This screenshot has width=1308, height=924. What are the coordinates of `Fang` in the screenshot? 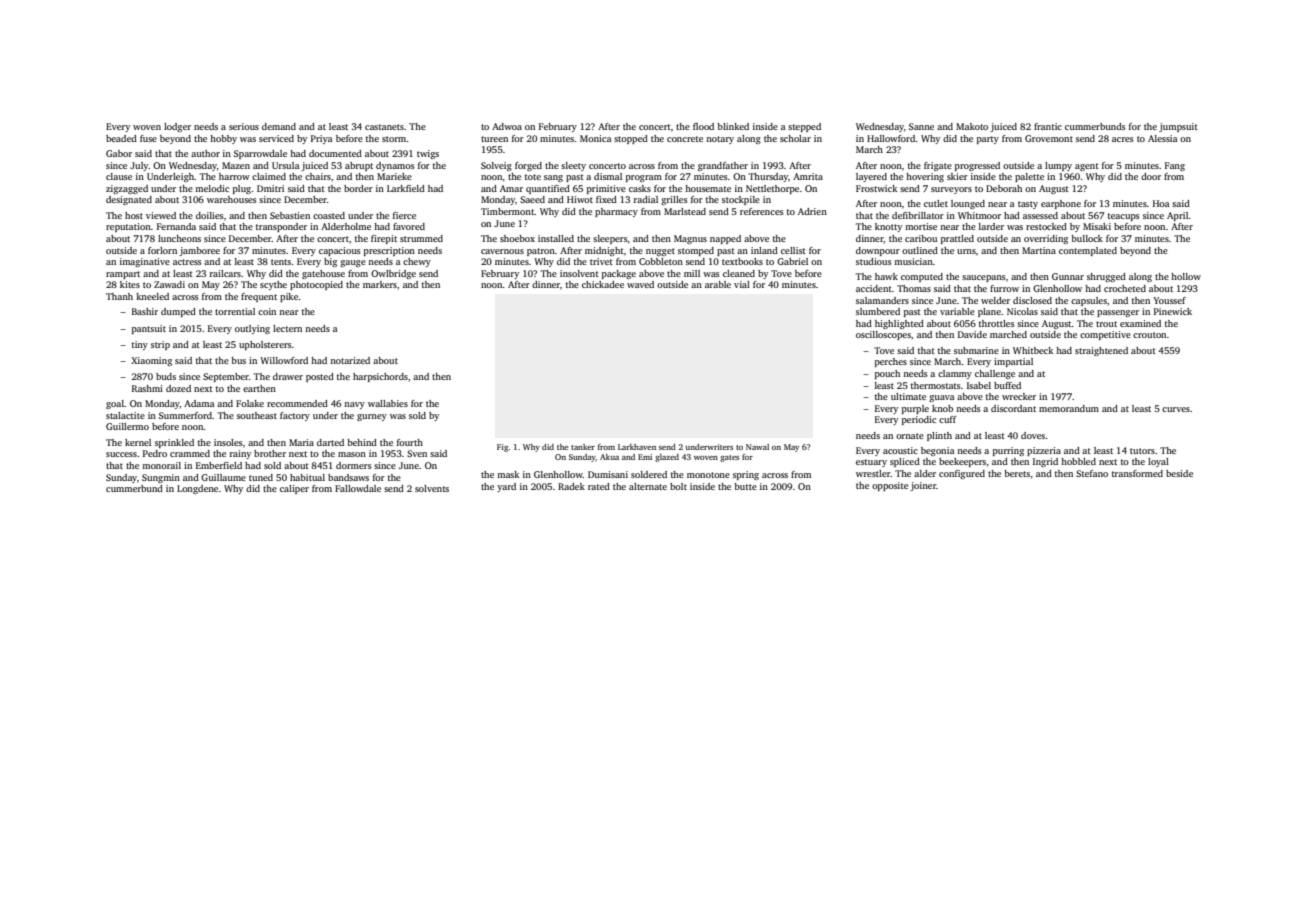 It's located at (1175, 166).
